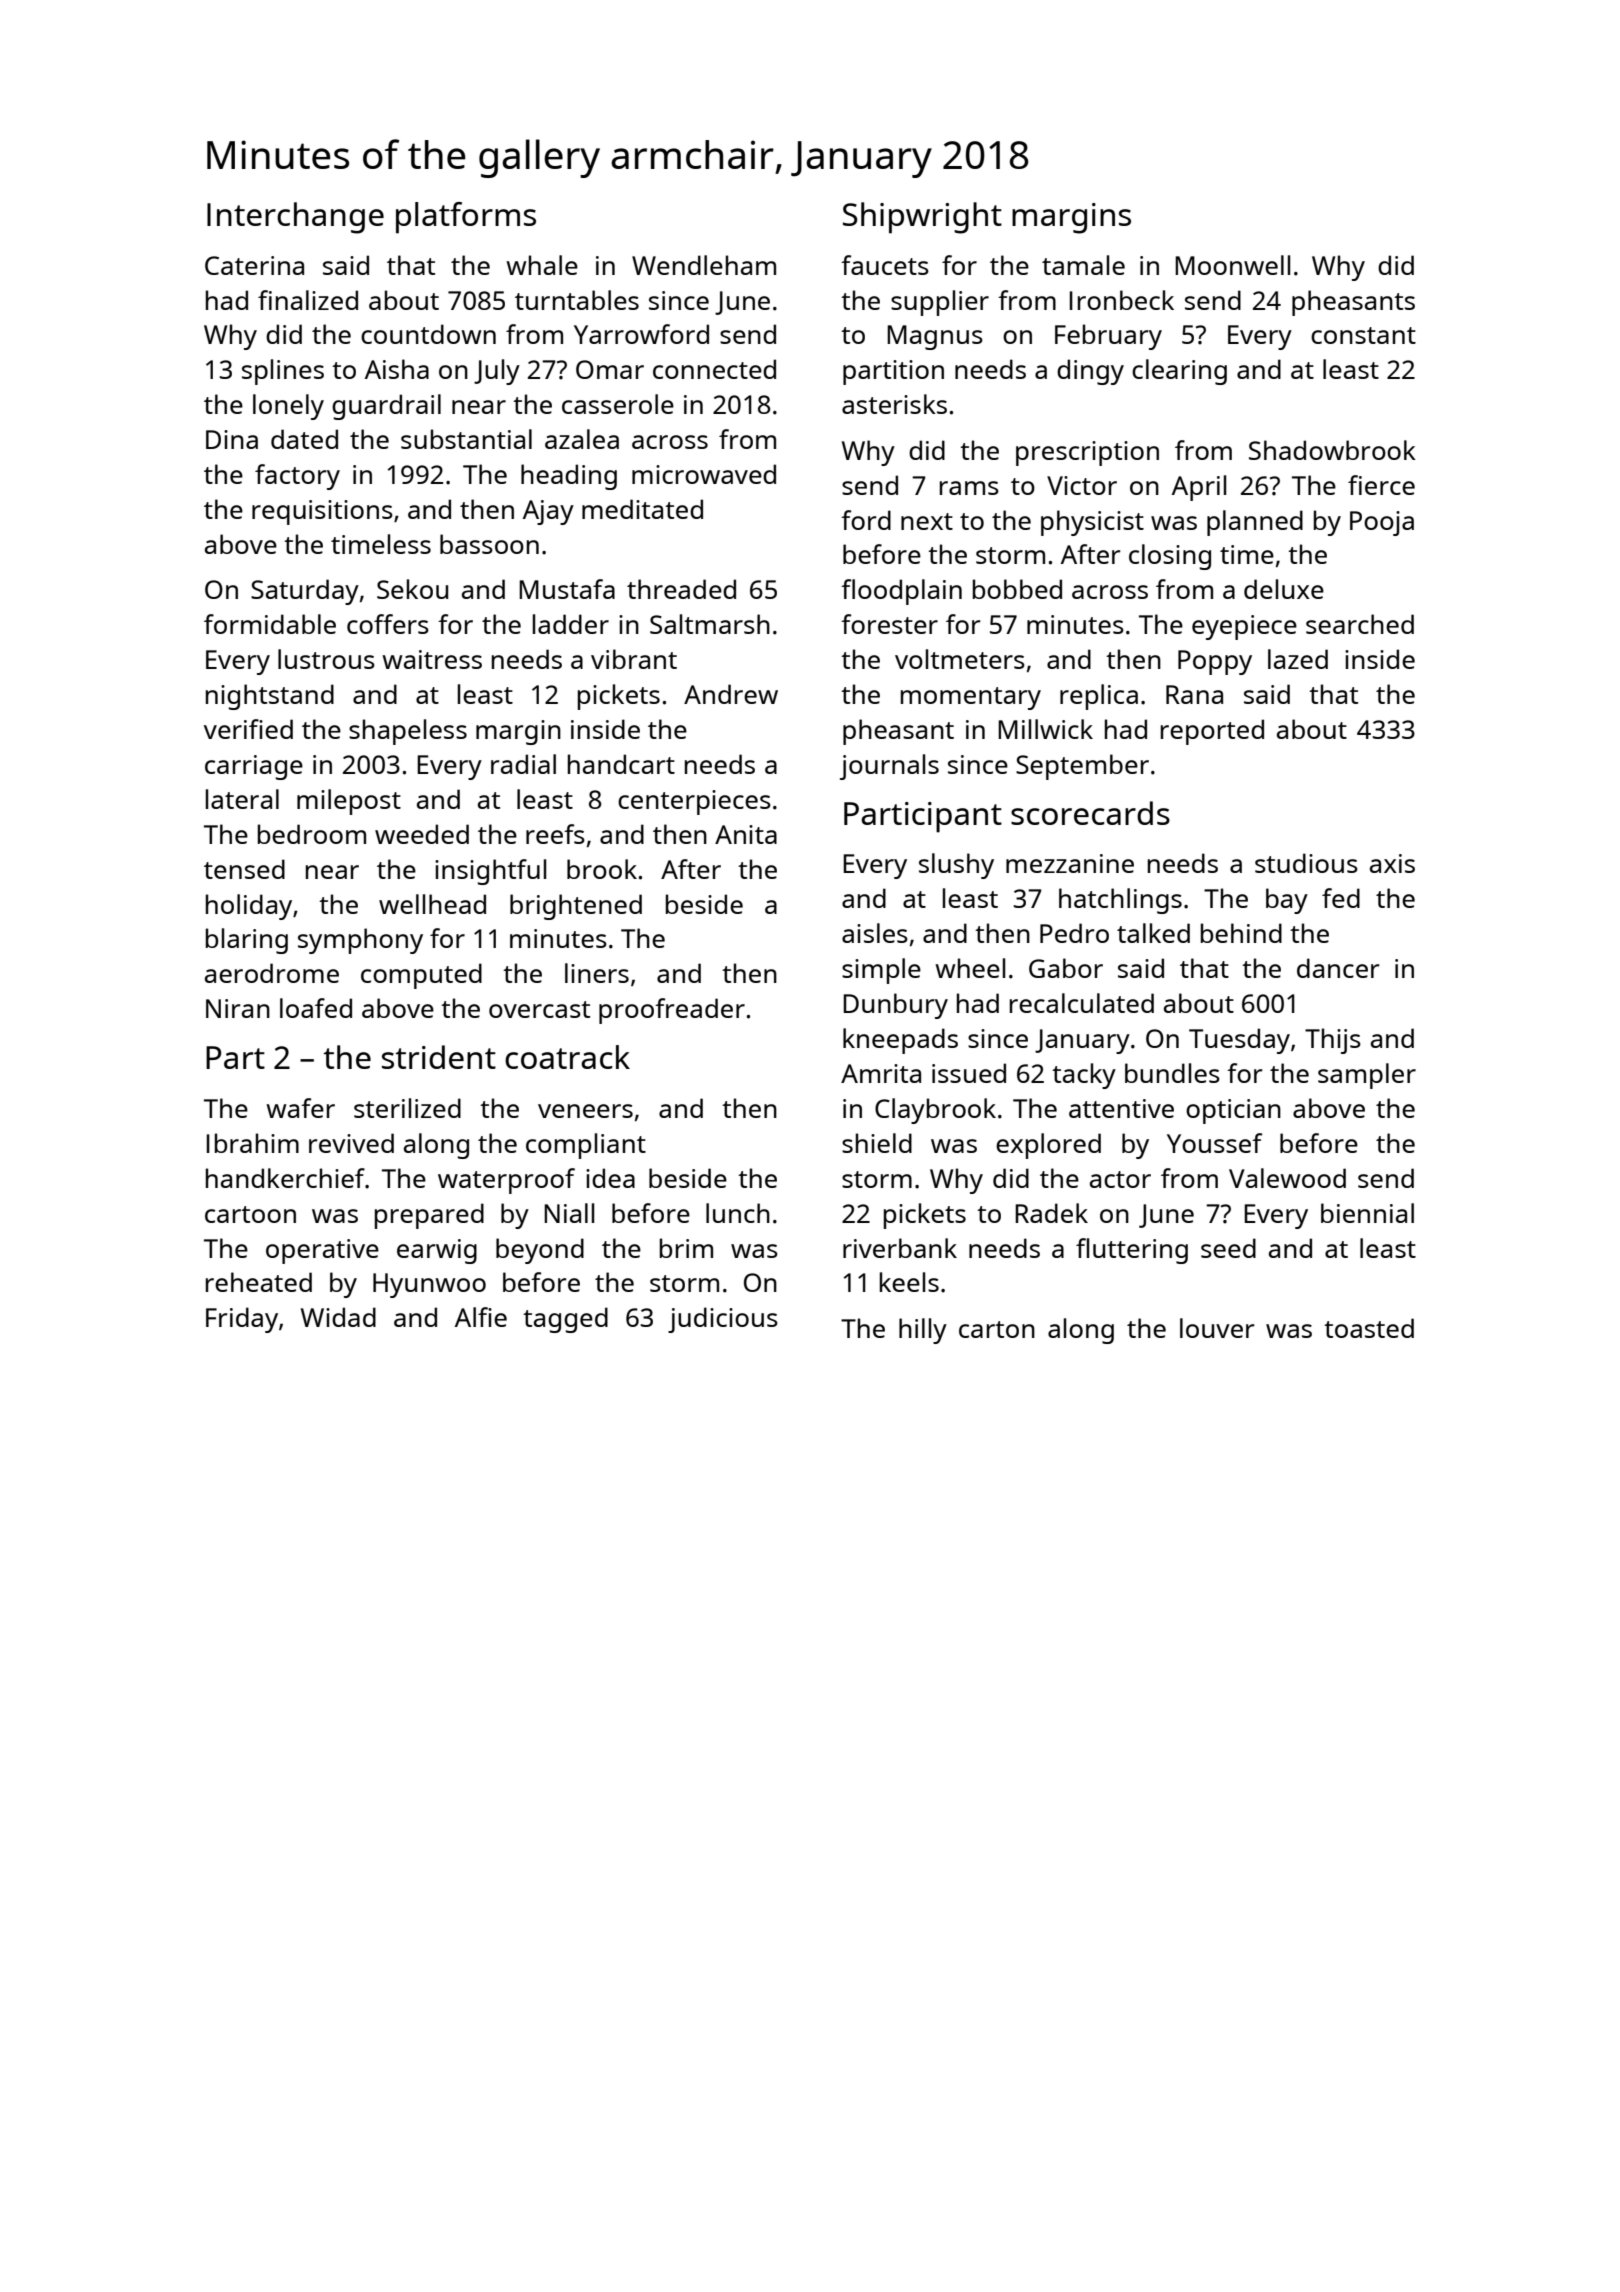 The image size is (1620, 2292). Describe the element at coordinates (1099, 697) in the screenshot. I see `replica` at that location.
